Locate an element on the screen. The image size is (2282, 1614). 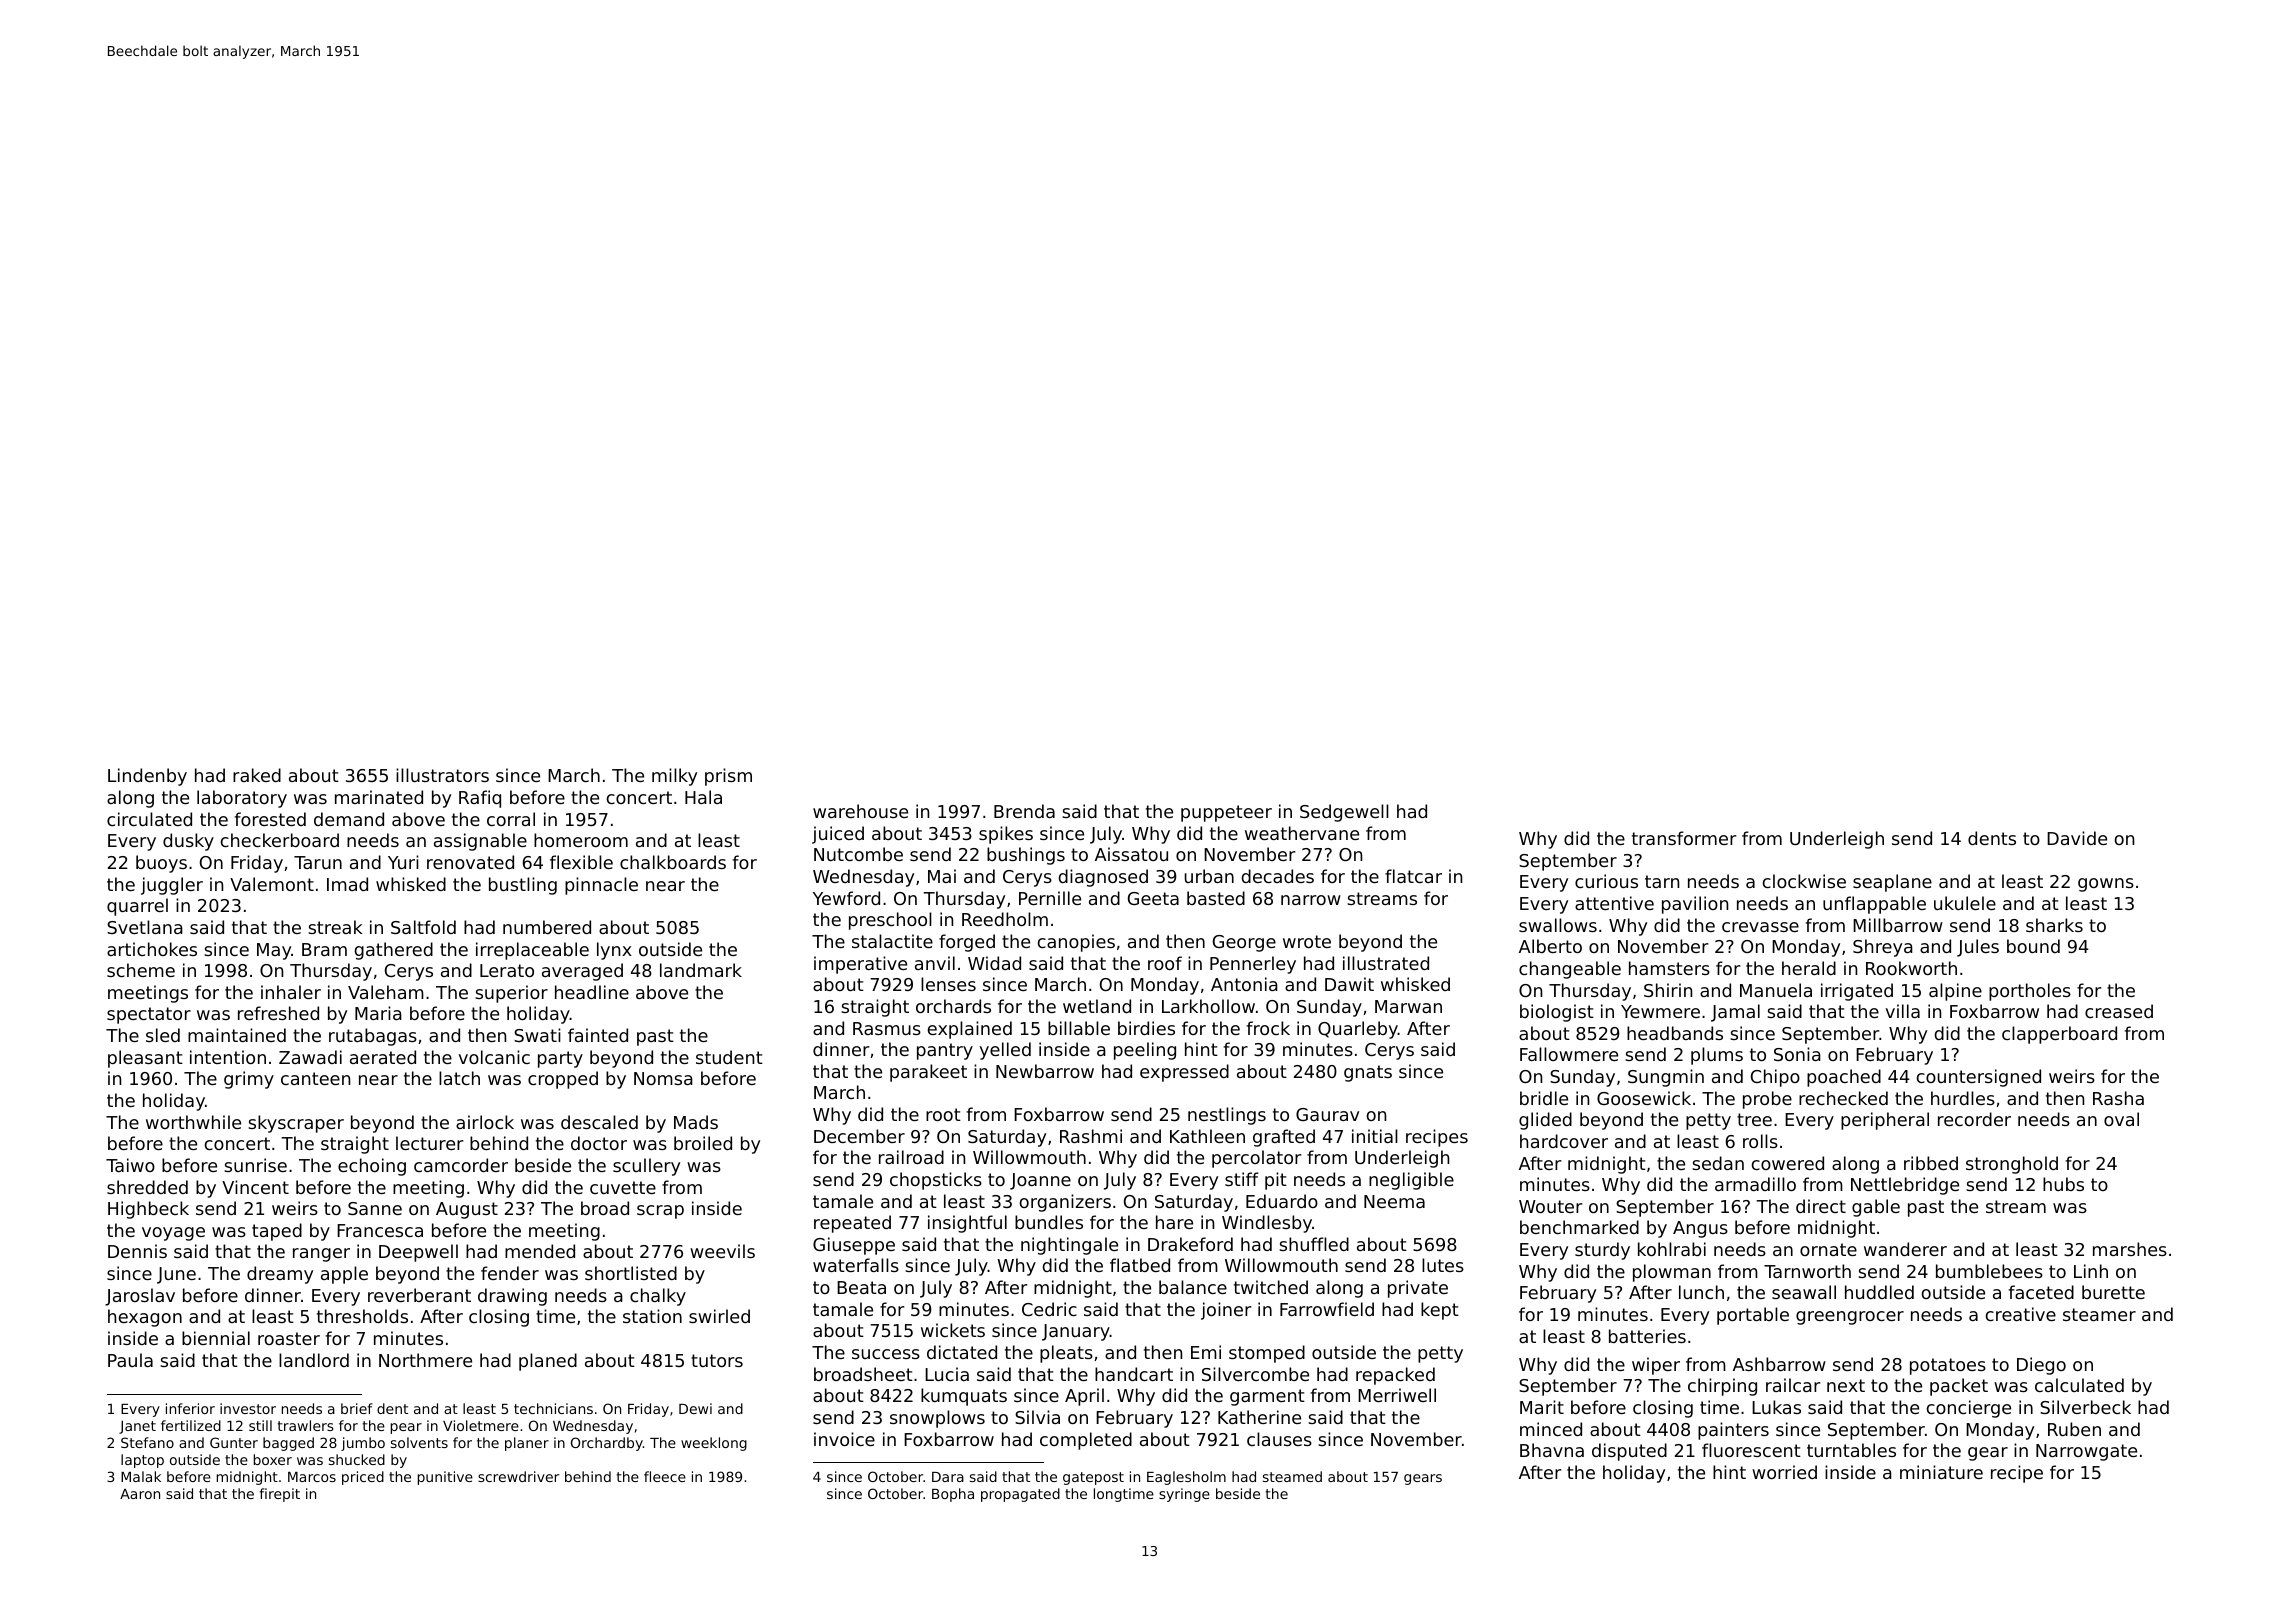
Silvercombe is located at coordinates (1255, 1374).
